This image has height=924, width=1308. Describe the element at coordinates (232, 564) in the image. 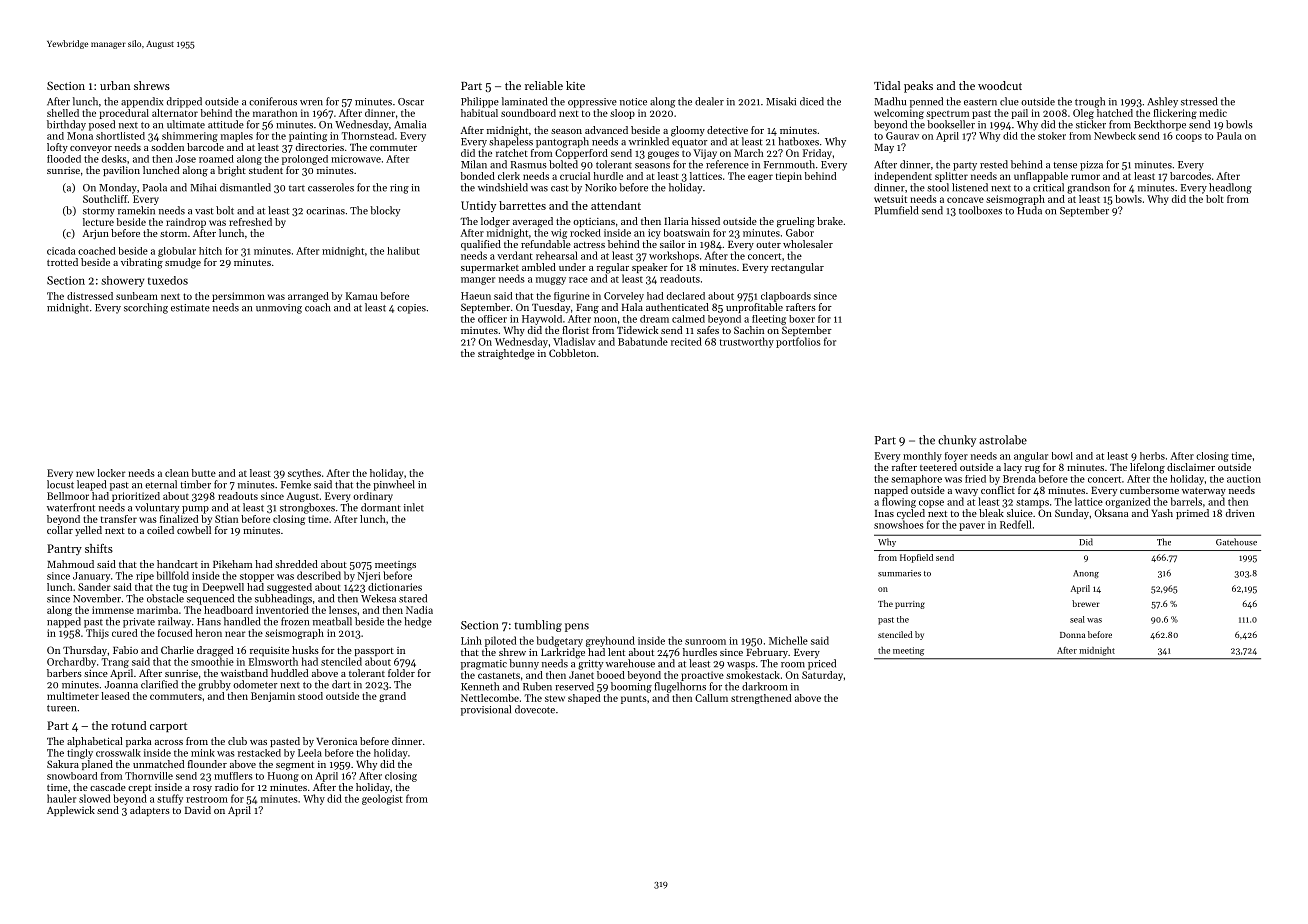

I see `Pikeham` at that location.
